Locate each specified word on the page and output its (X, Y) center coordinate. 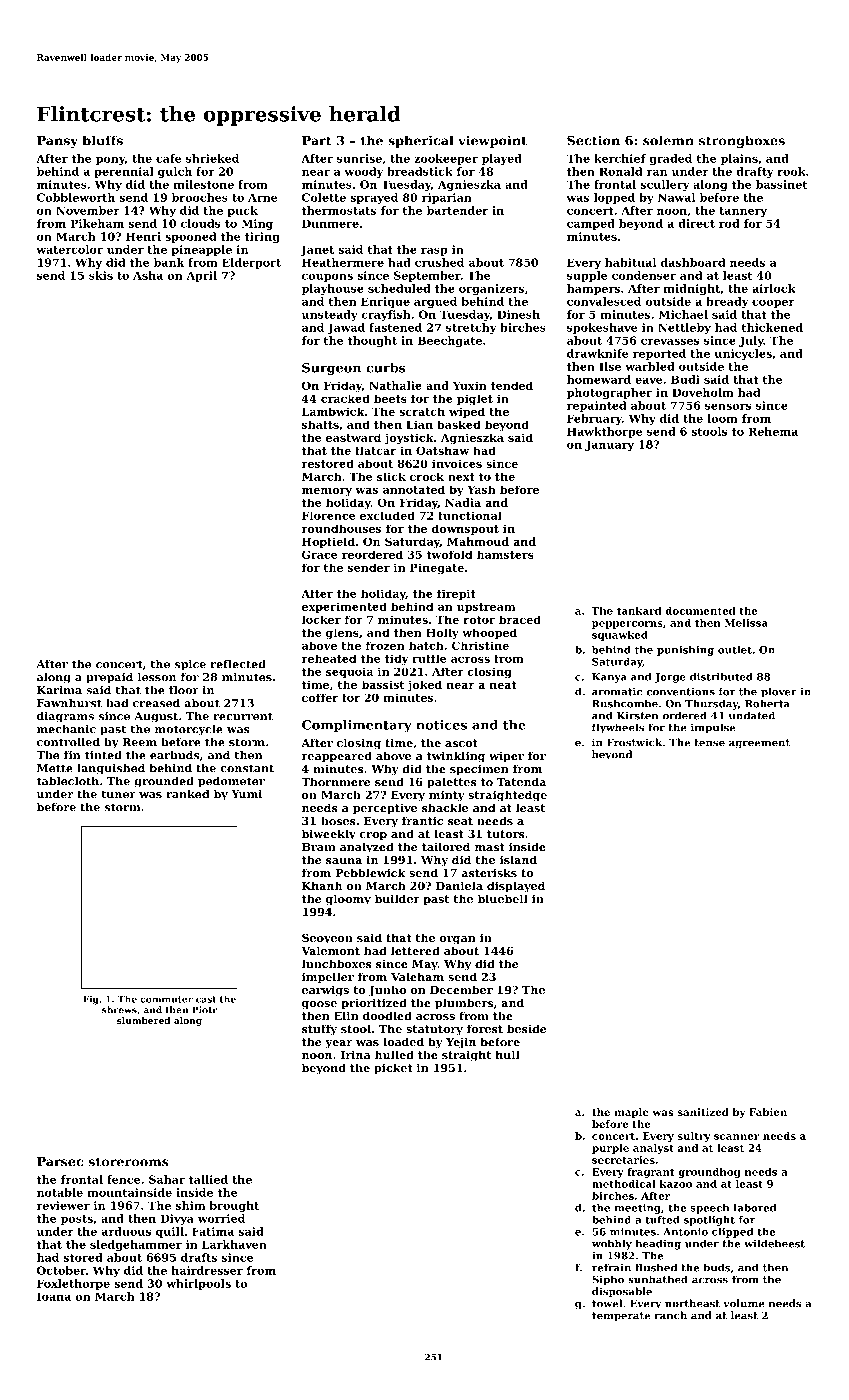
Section (593, 140)
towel (607, 1303)
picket (393, 1069)
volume (744, 1303)
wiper (506, 757)
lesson (157, 677)
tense (709, 743)
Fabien (768, 1112)
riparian (447, 198)
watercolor (69, 249)
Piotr (204, 1010)
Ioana (54, 1296)
